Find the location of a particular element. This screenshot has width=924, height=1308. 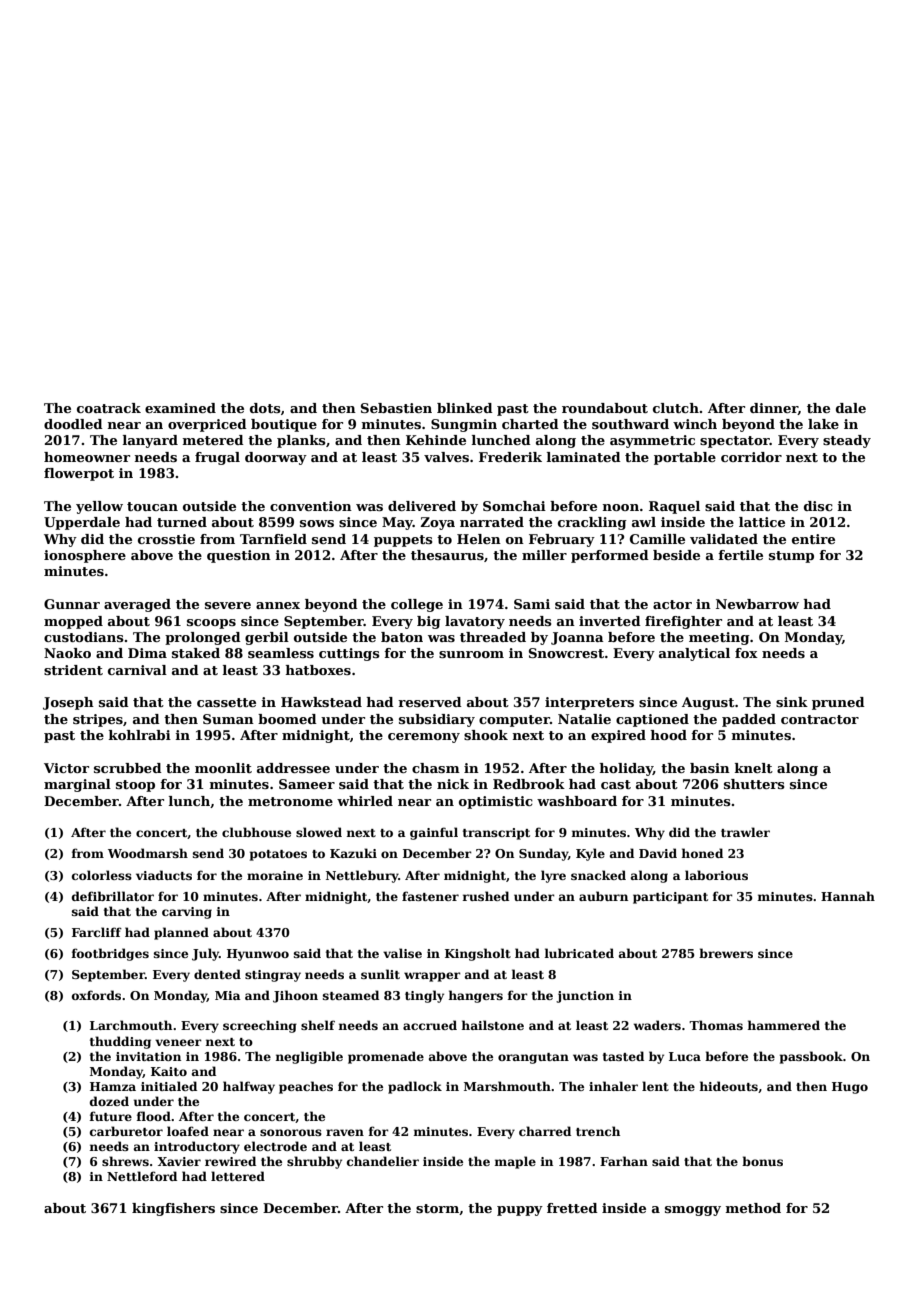

sunroom is located at coordinates (471, 654).
